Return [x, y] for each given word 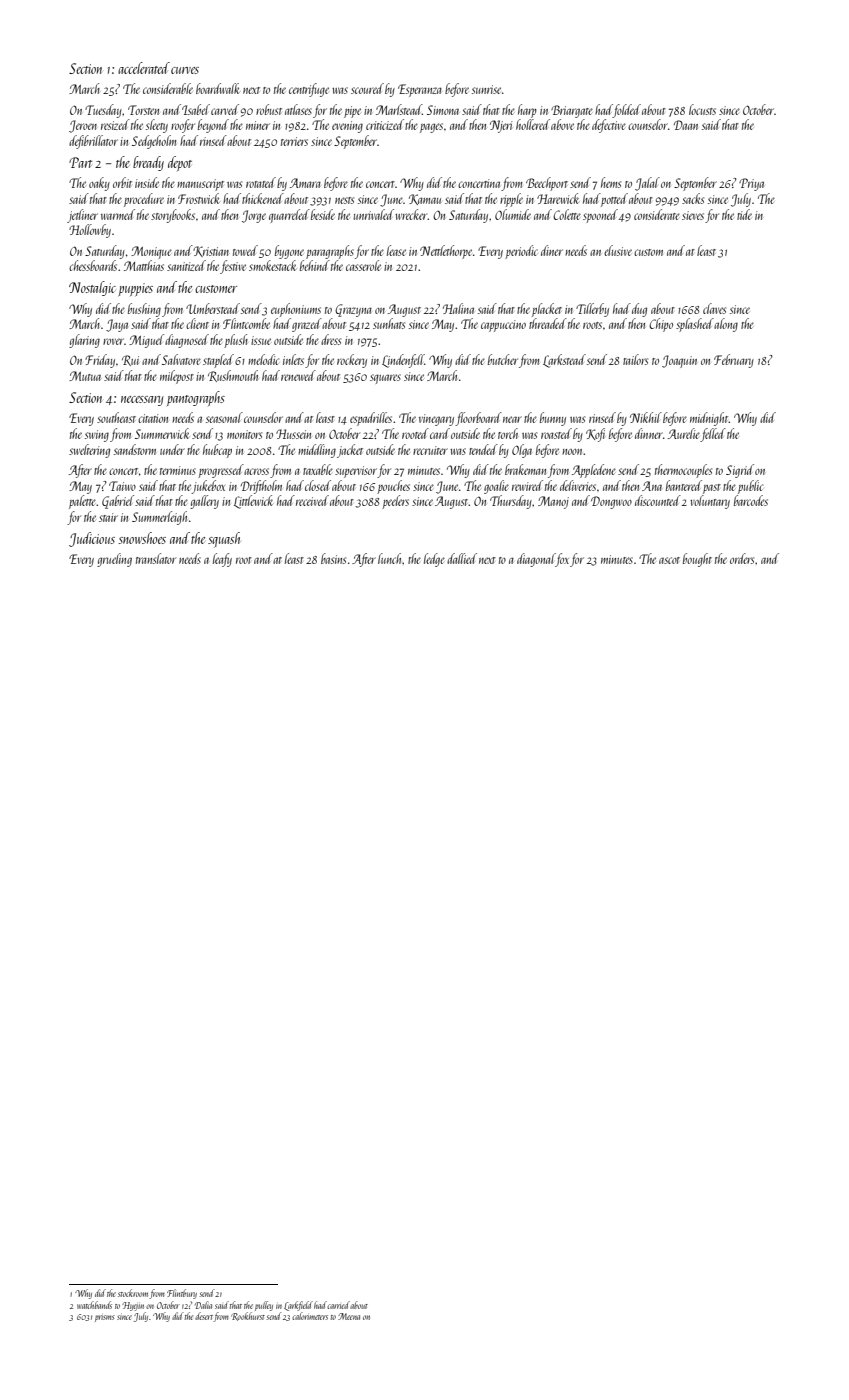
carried [339, 1305]
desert [204, 1316]
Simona [443, 110]
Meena [349, 1316]
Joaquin [679, 361]
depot [180, 163]
